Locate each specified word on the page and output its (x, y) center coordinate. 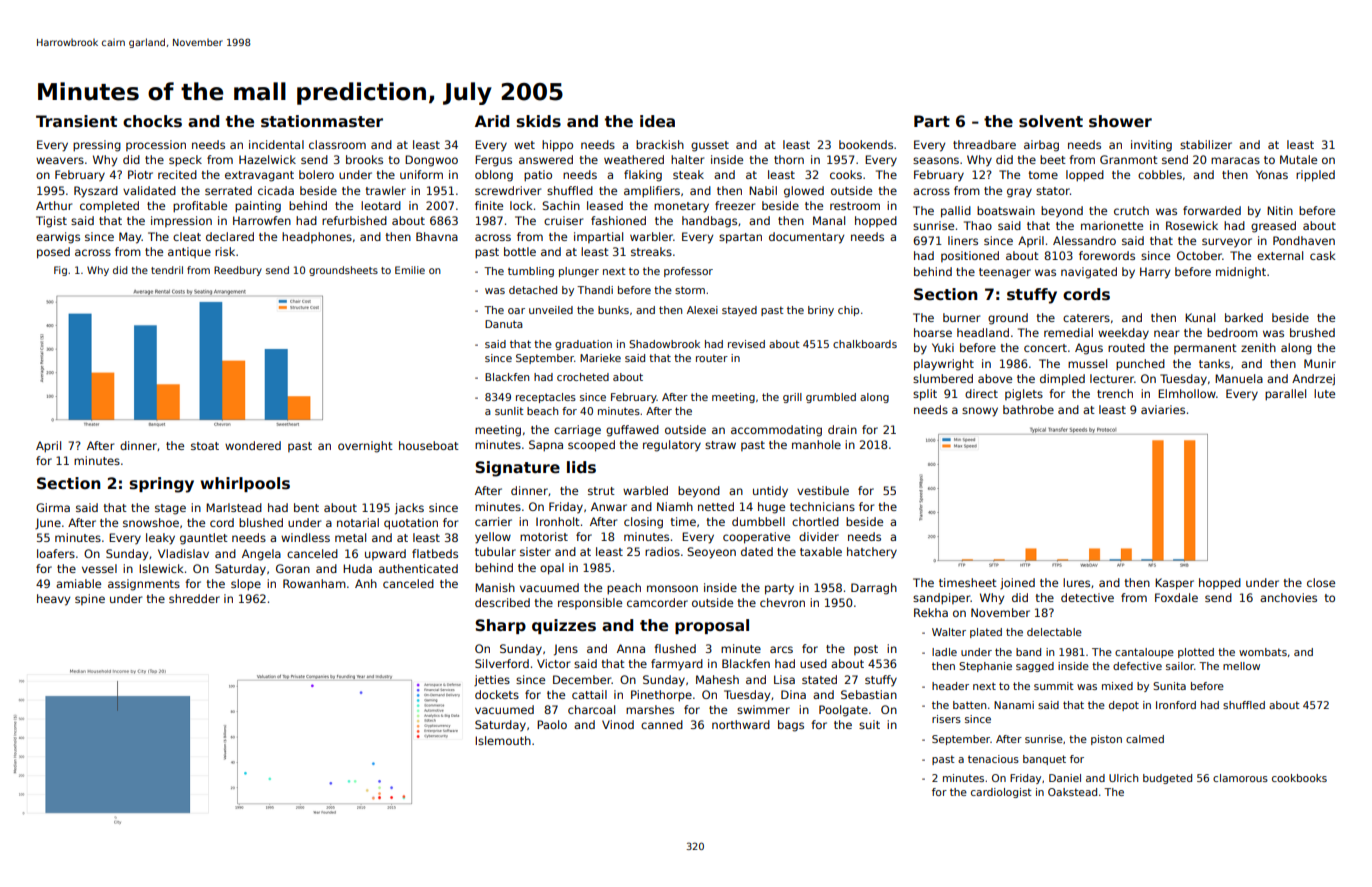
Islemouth (503, 740)
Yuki (943, 347)
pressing (97, 146)
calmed (1145, 739)
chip (848, 311)
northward (741, 724)
